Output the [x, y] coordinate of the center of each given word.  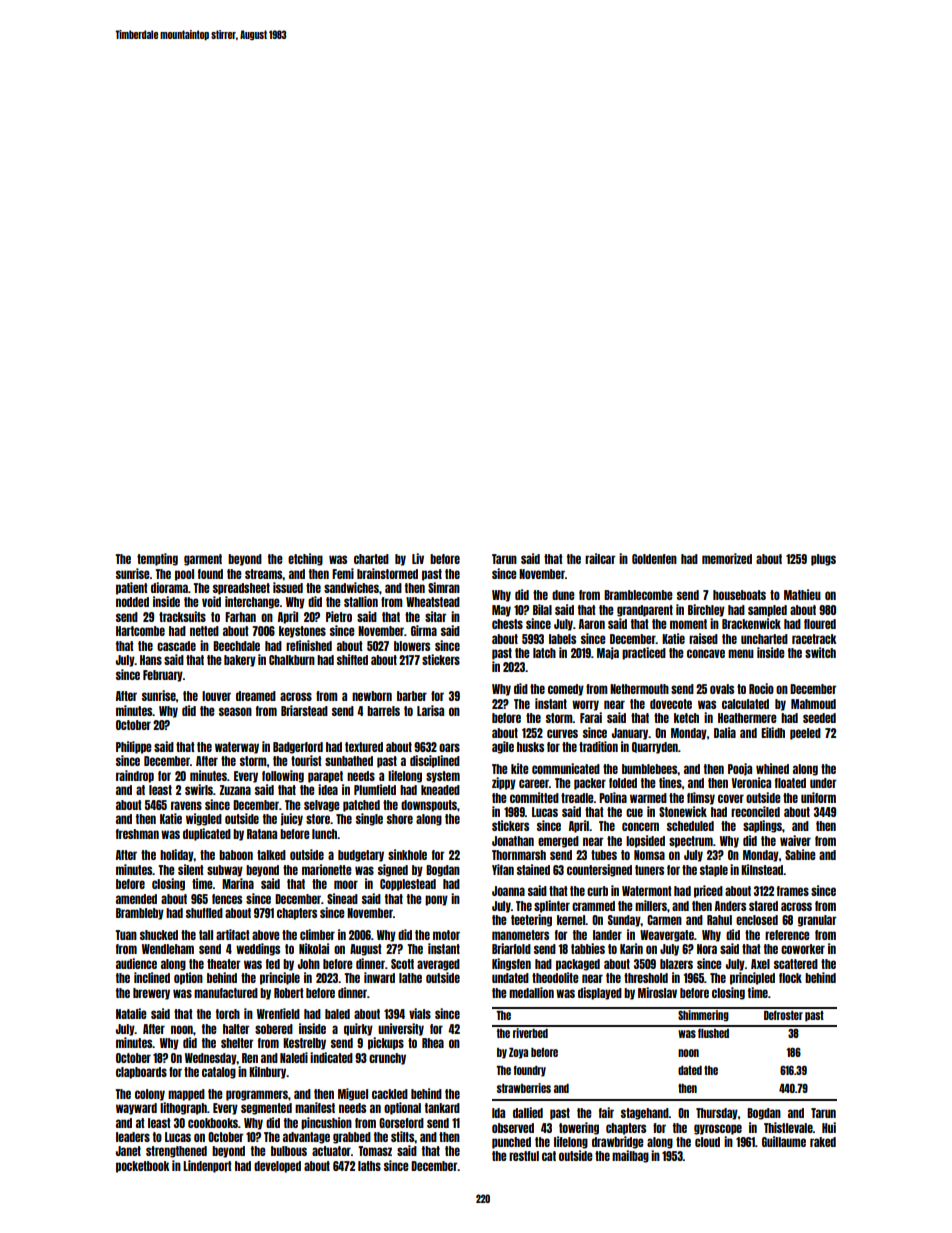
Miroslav [657, 992]
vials [420, 1013]
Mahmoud [813, 704]
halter [236, 1029]
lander [607, 935]
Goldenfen [654, 559]
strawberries [524, 1088]
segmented [266, 1109]
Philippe [134, 747]
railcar [600, 558]
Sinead [342, 898]
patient [132, 588]
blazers [676, 964]
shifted [352, 659]
